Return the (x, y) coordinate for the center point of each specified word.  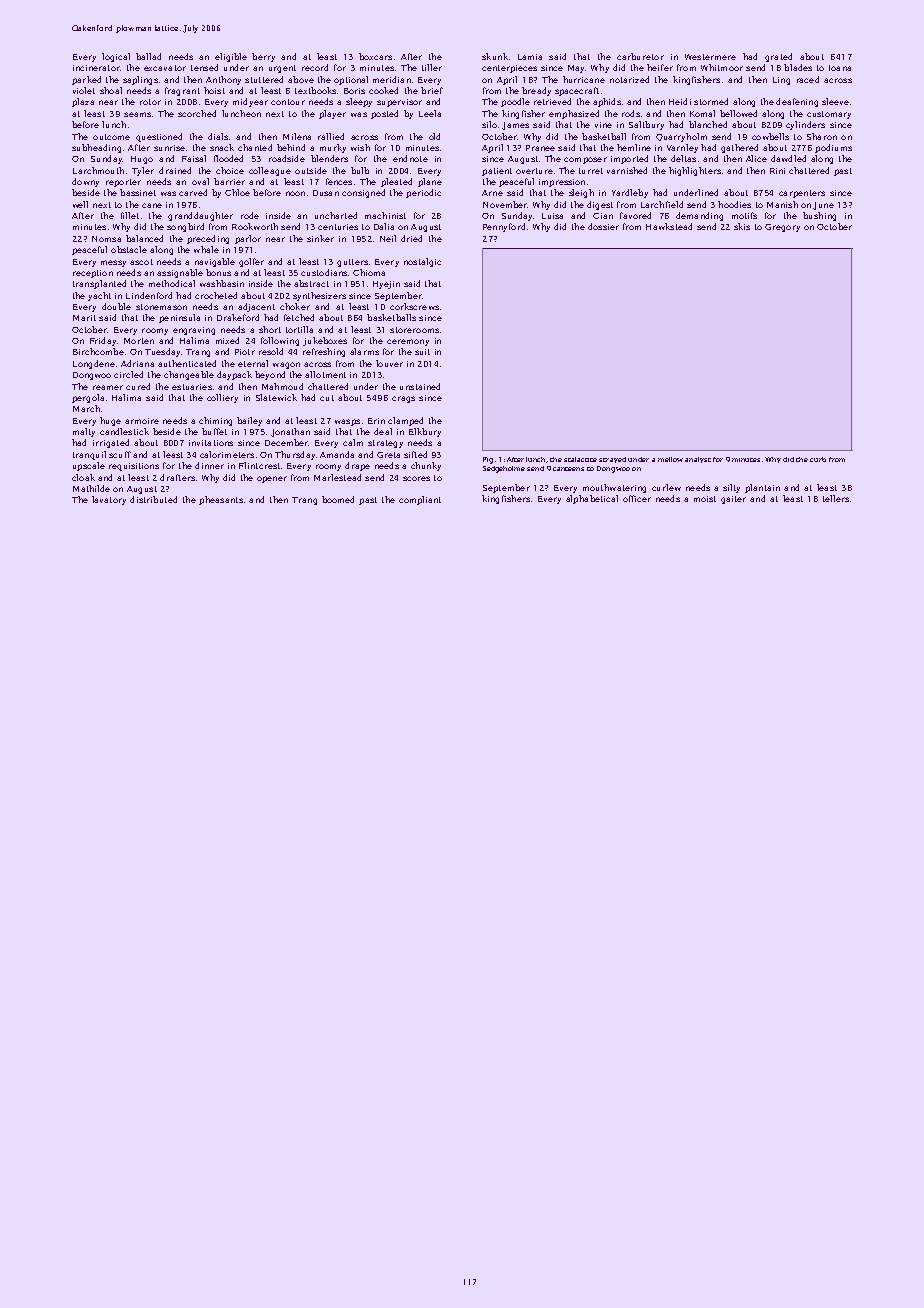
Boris (354, 91)
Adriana (137, 363)
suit (422, 352)
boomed (338, 499)
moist (705, 499)
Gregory (782, 228)
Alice (756, 158)
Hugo (142, 160)
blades (798, 67)
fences (339, 181)
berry (263, 57)
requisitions (134, 467)
